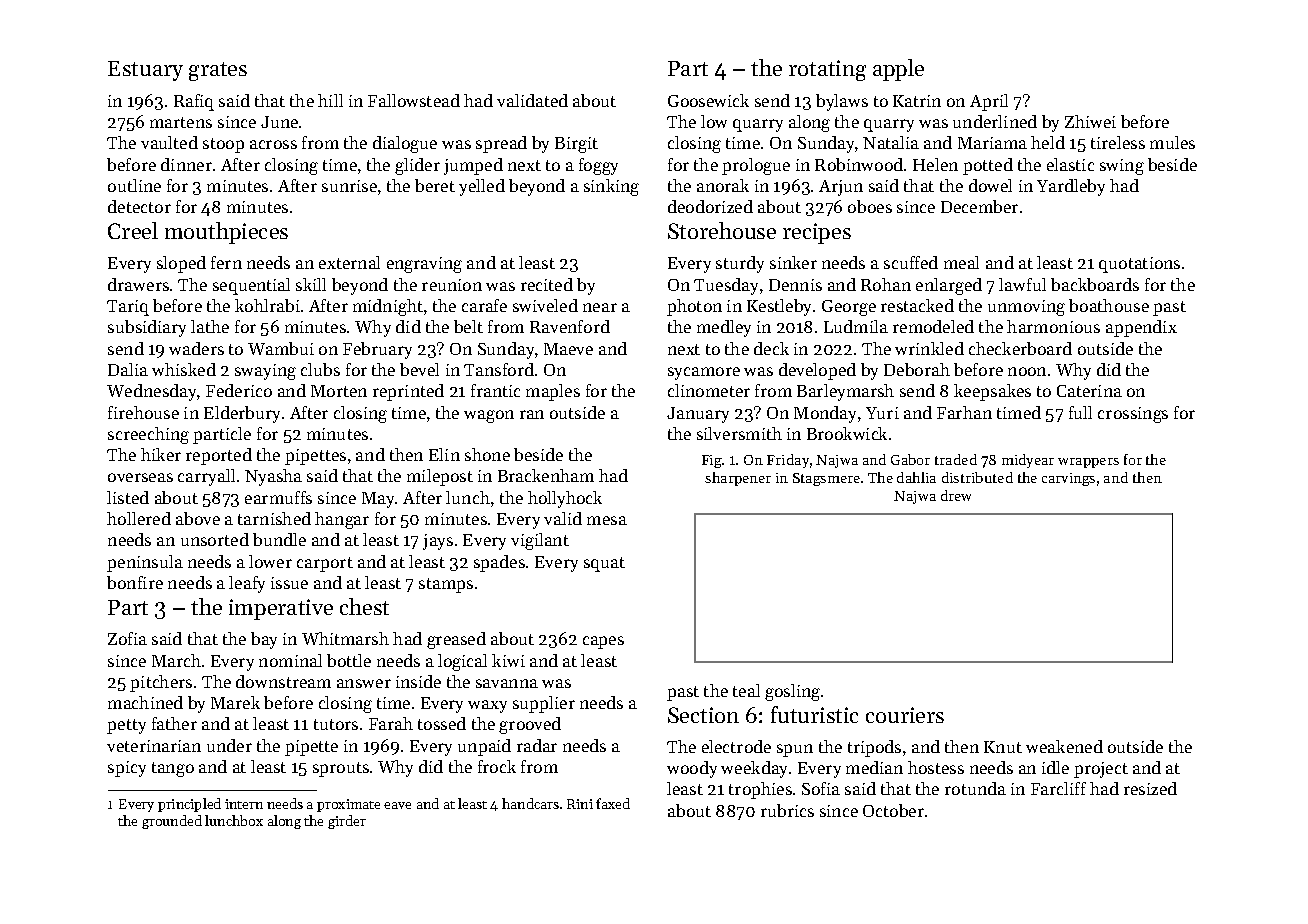 This image has width=1308, height=924. Describe the element at coordinates (176, 660) in the image. I see `March` at that location.
